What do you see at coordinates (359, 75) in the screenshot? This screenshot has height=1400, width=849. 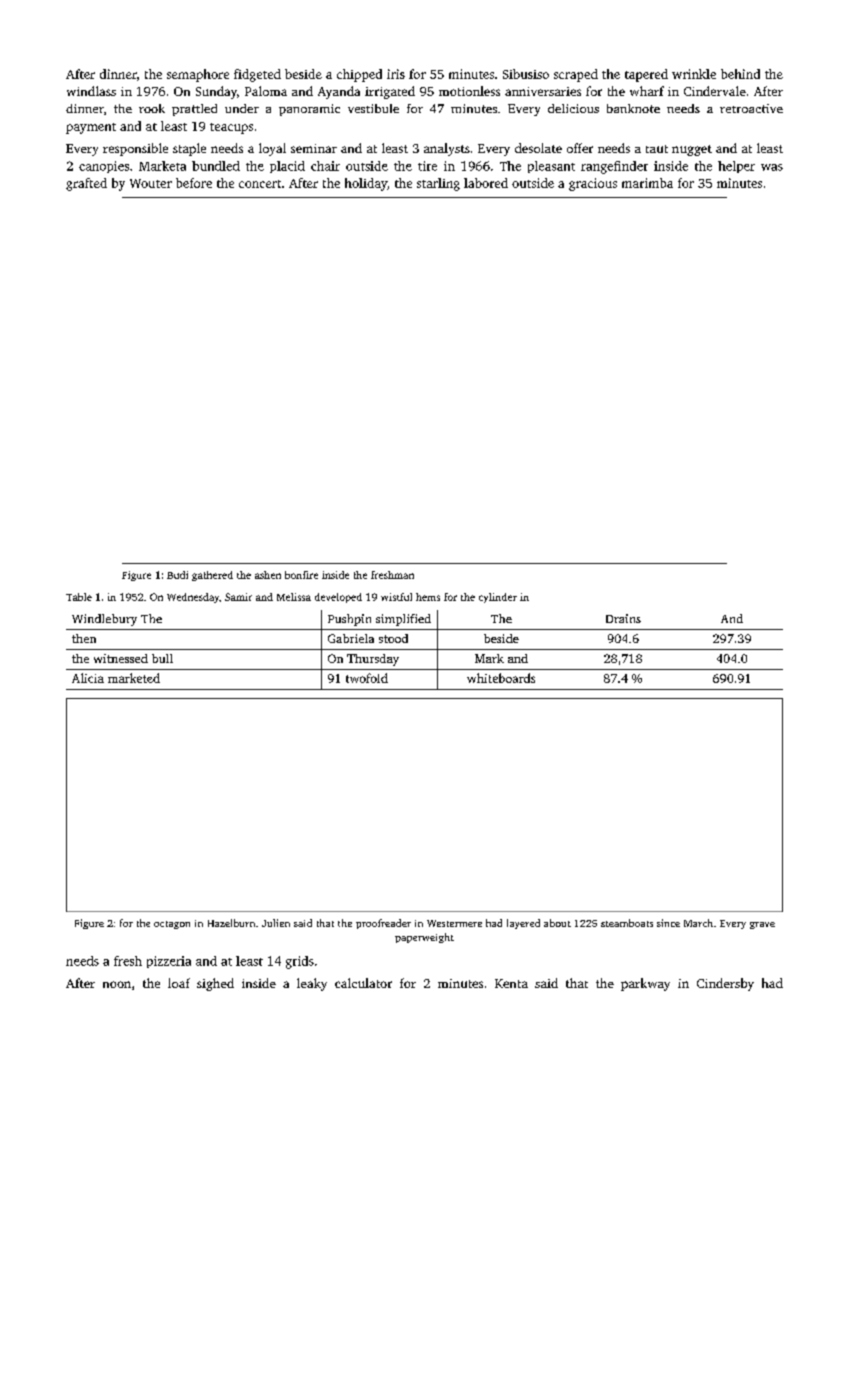 I see `chipped` at bounding box center [359, 75].
